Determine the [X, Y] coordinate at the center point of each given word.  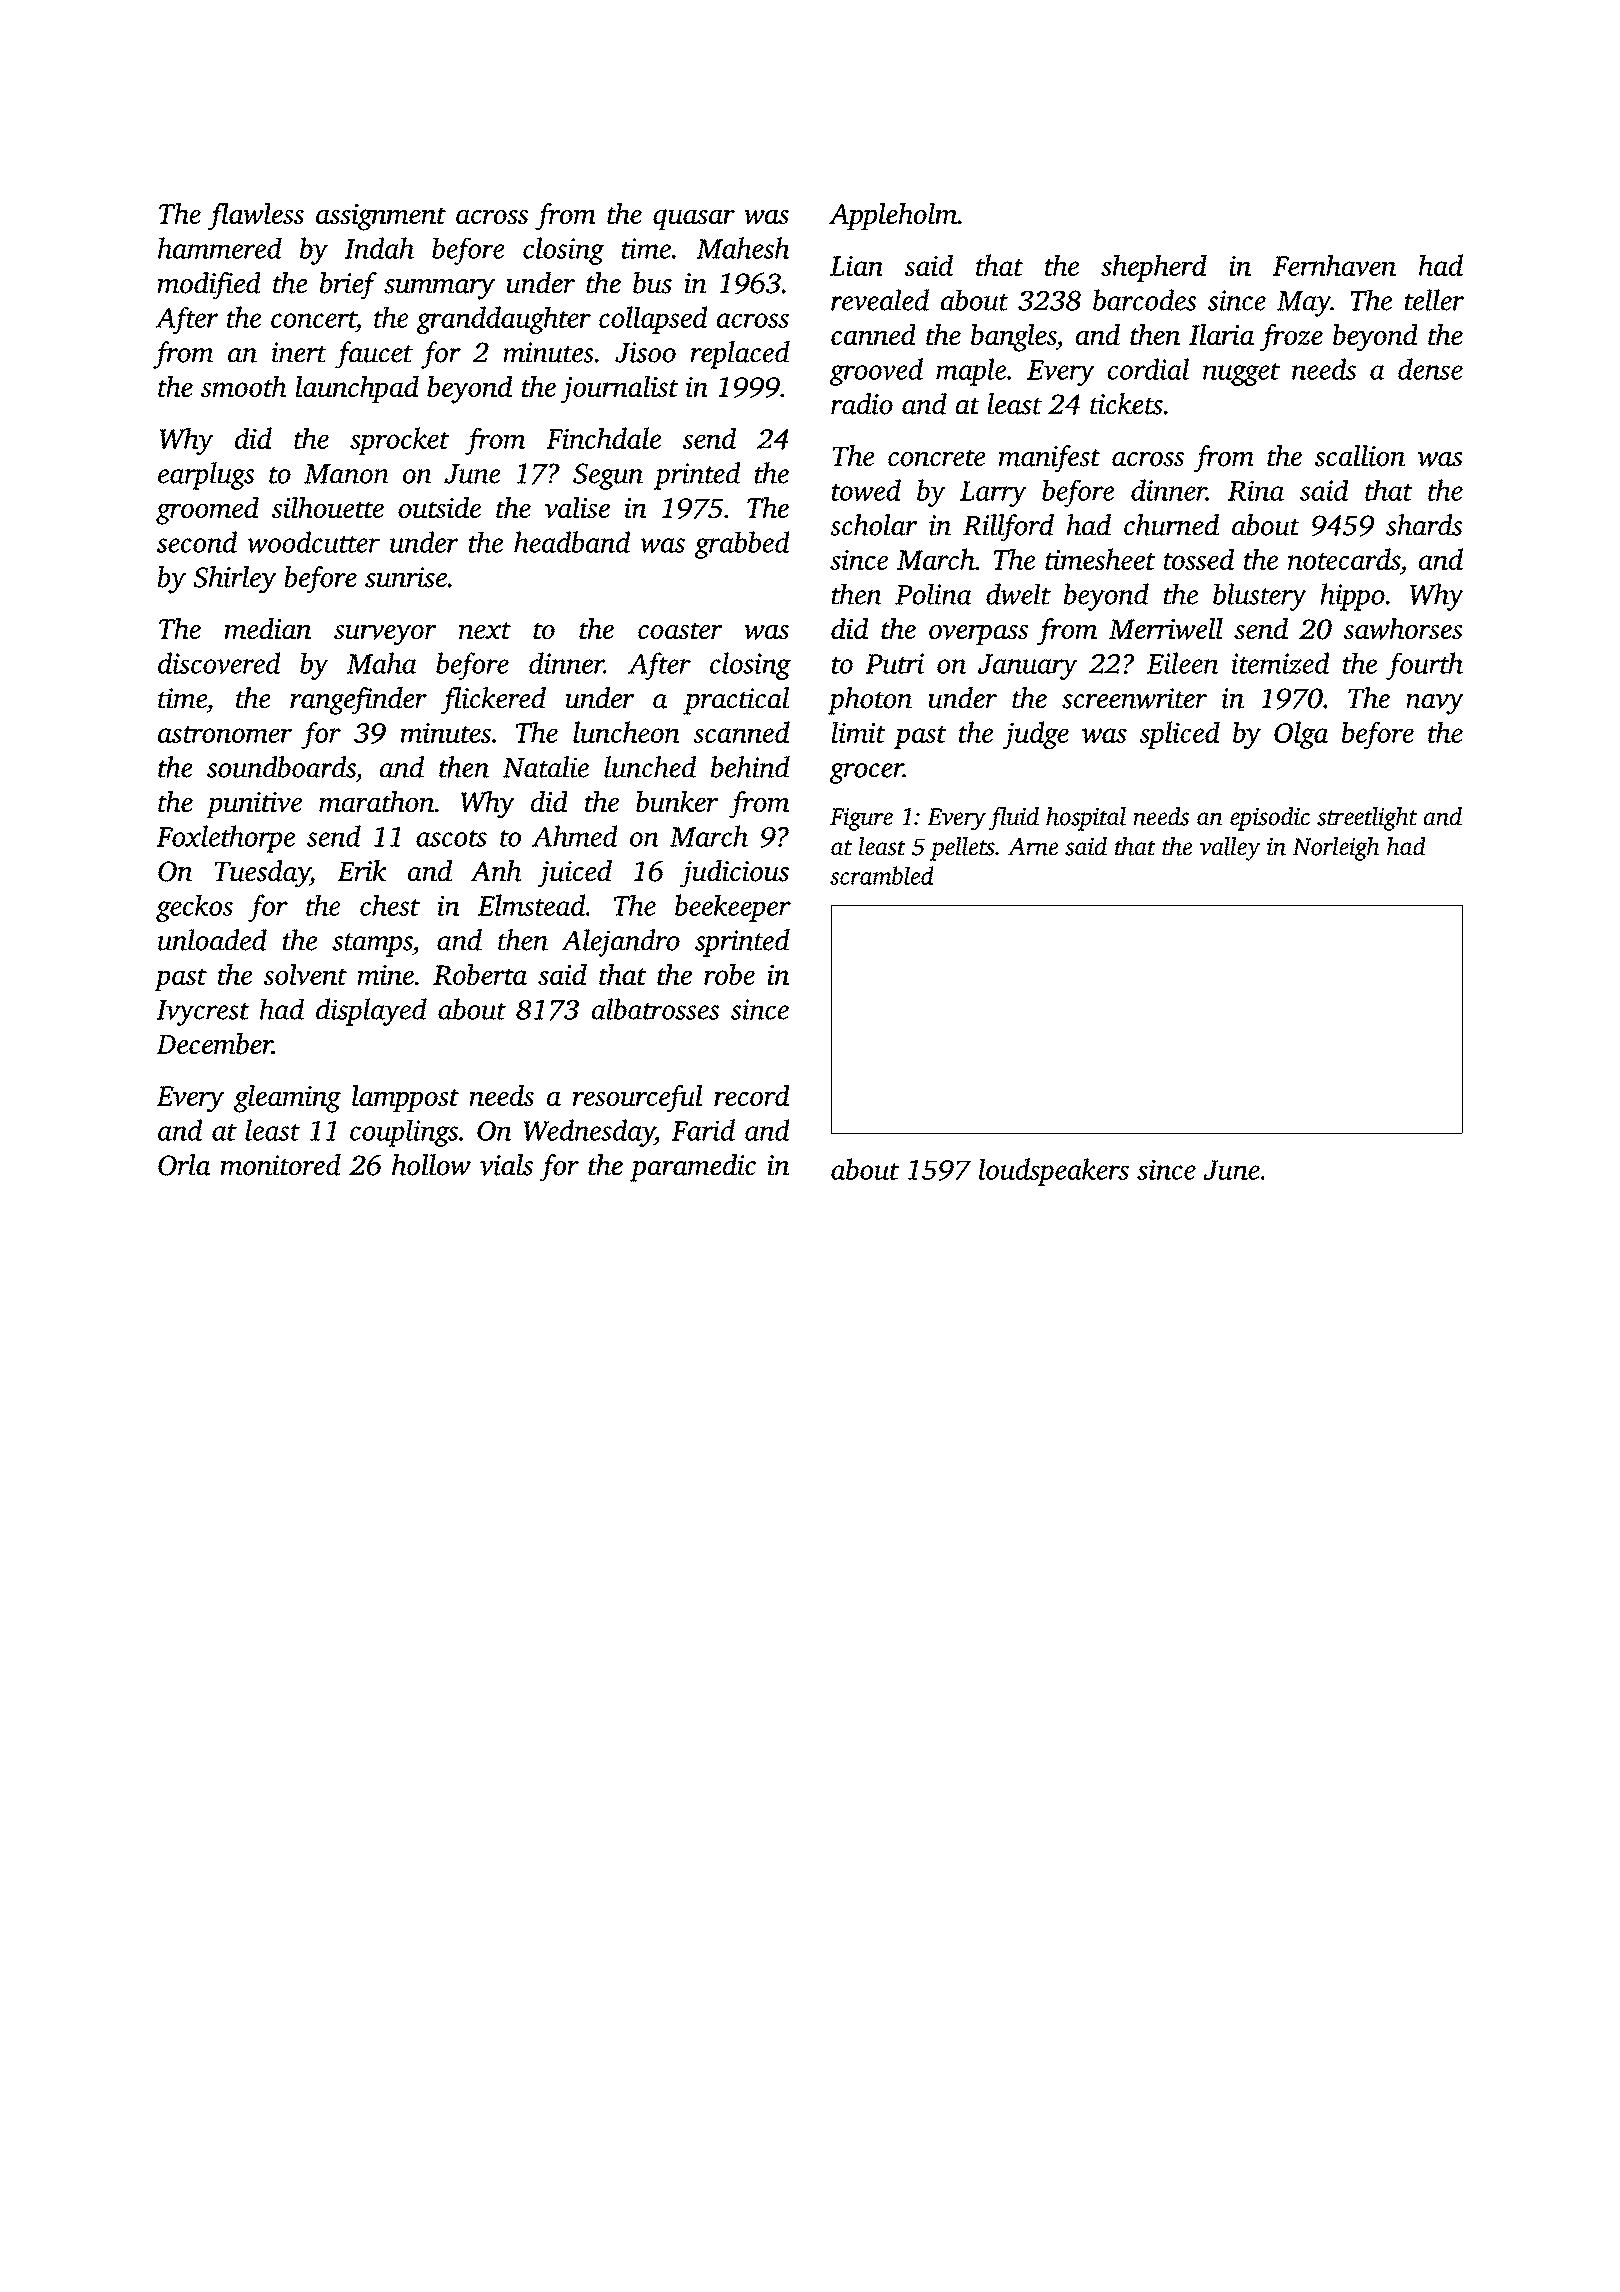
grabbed [742, 545]
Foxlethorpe [225, 839]
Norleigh [1336, 849]
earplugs [206, 476]
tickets [1126, 404]
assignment [381, 217]
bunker [677, 801]
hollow [431, 1165]
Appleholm [893, 216]
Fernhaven [1334, 265]
